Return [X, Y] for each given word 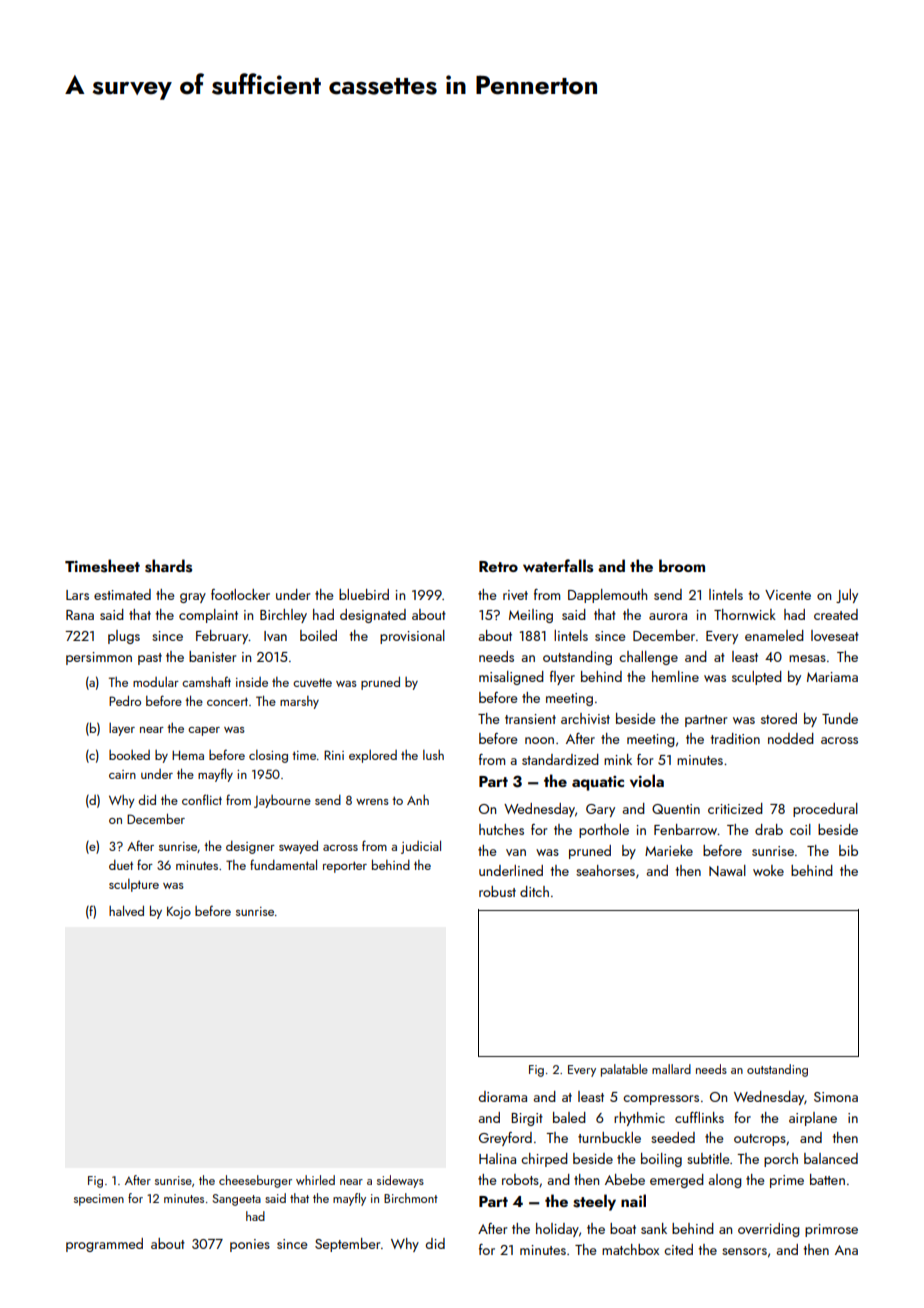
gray [193, 598]
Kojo [179, 912]
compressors [661, 1100]
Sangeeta [237, 1200]
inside [252, 682]
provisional [412, 637]
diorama [503, 1096]
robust [497, 891]
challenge [648, 658]
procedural [825, 810]
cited [678, 1249]
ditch [534, 891]
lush [433, 755]
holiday [557, 1230]
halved [126, 910]
